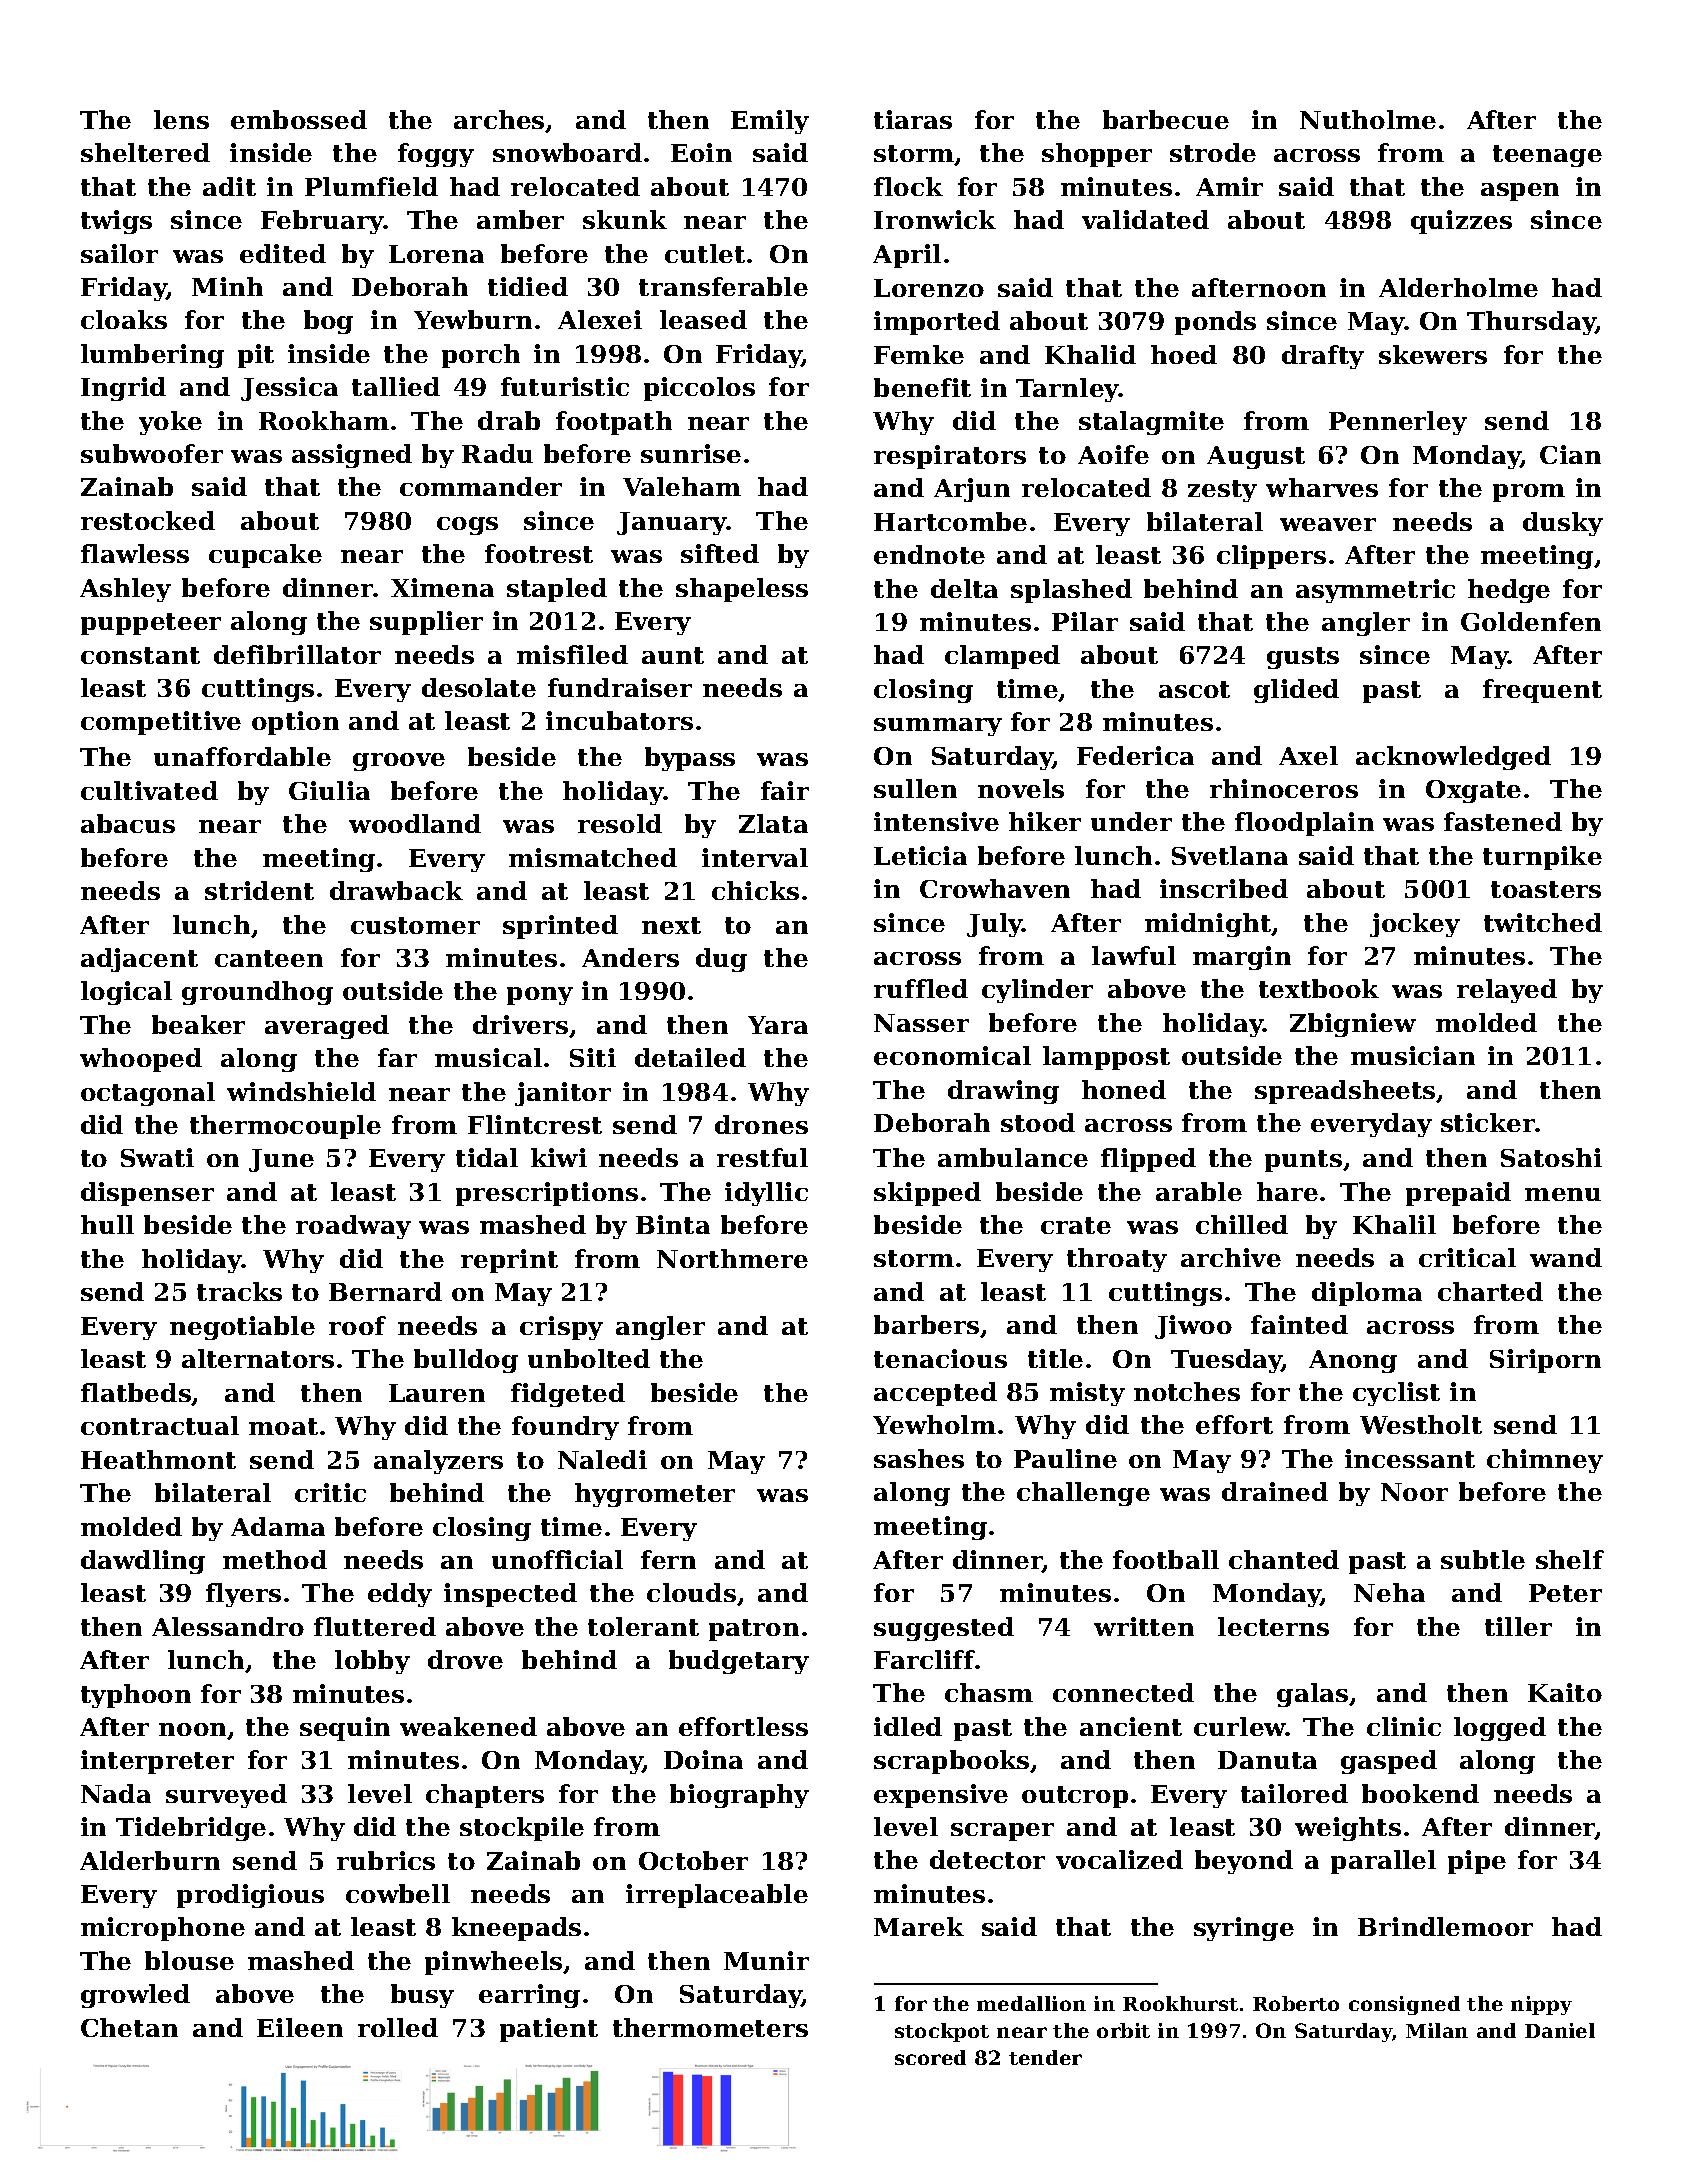 This screenshot has height=2178, width=1683. What do you see at coordinates (929, 288) in the screenshot?
I see `Lorenzo` at bounding box center [929, 288].
